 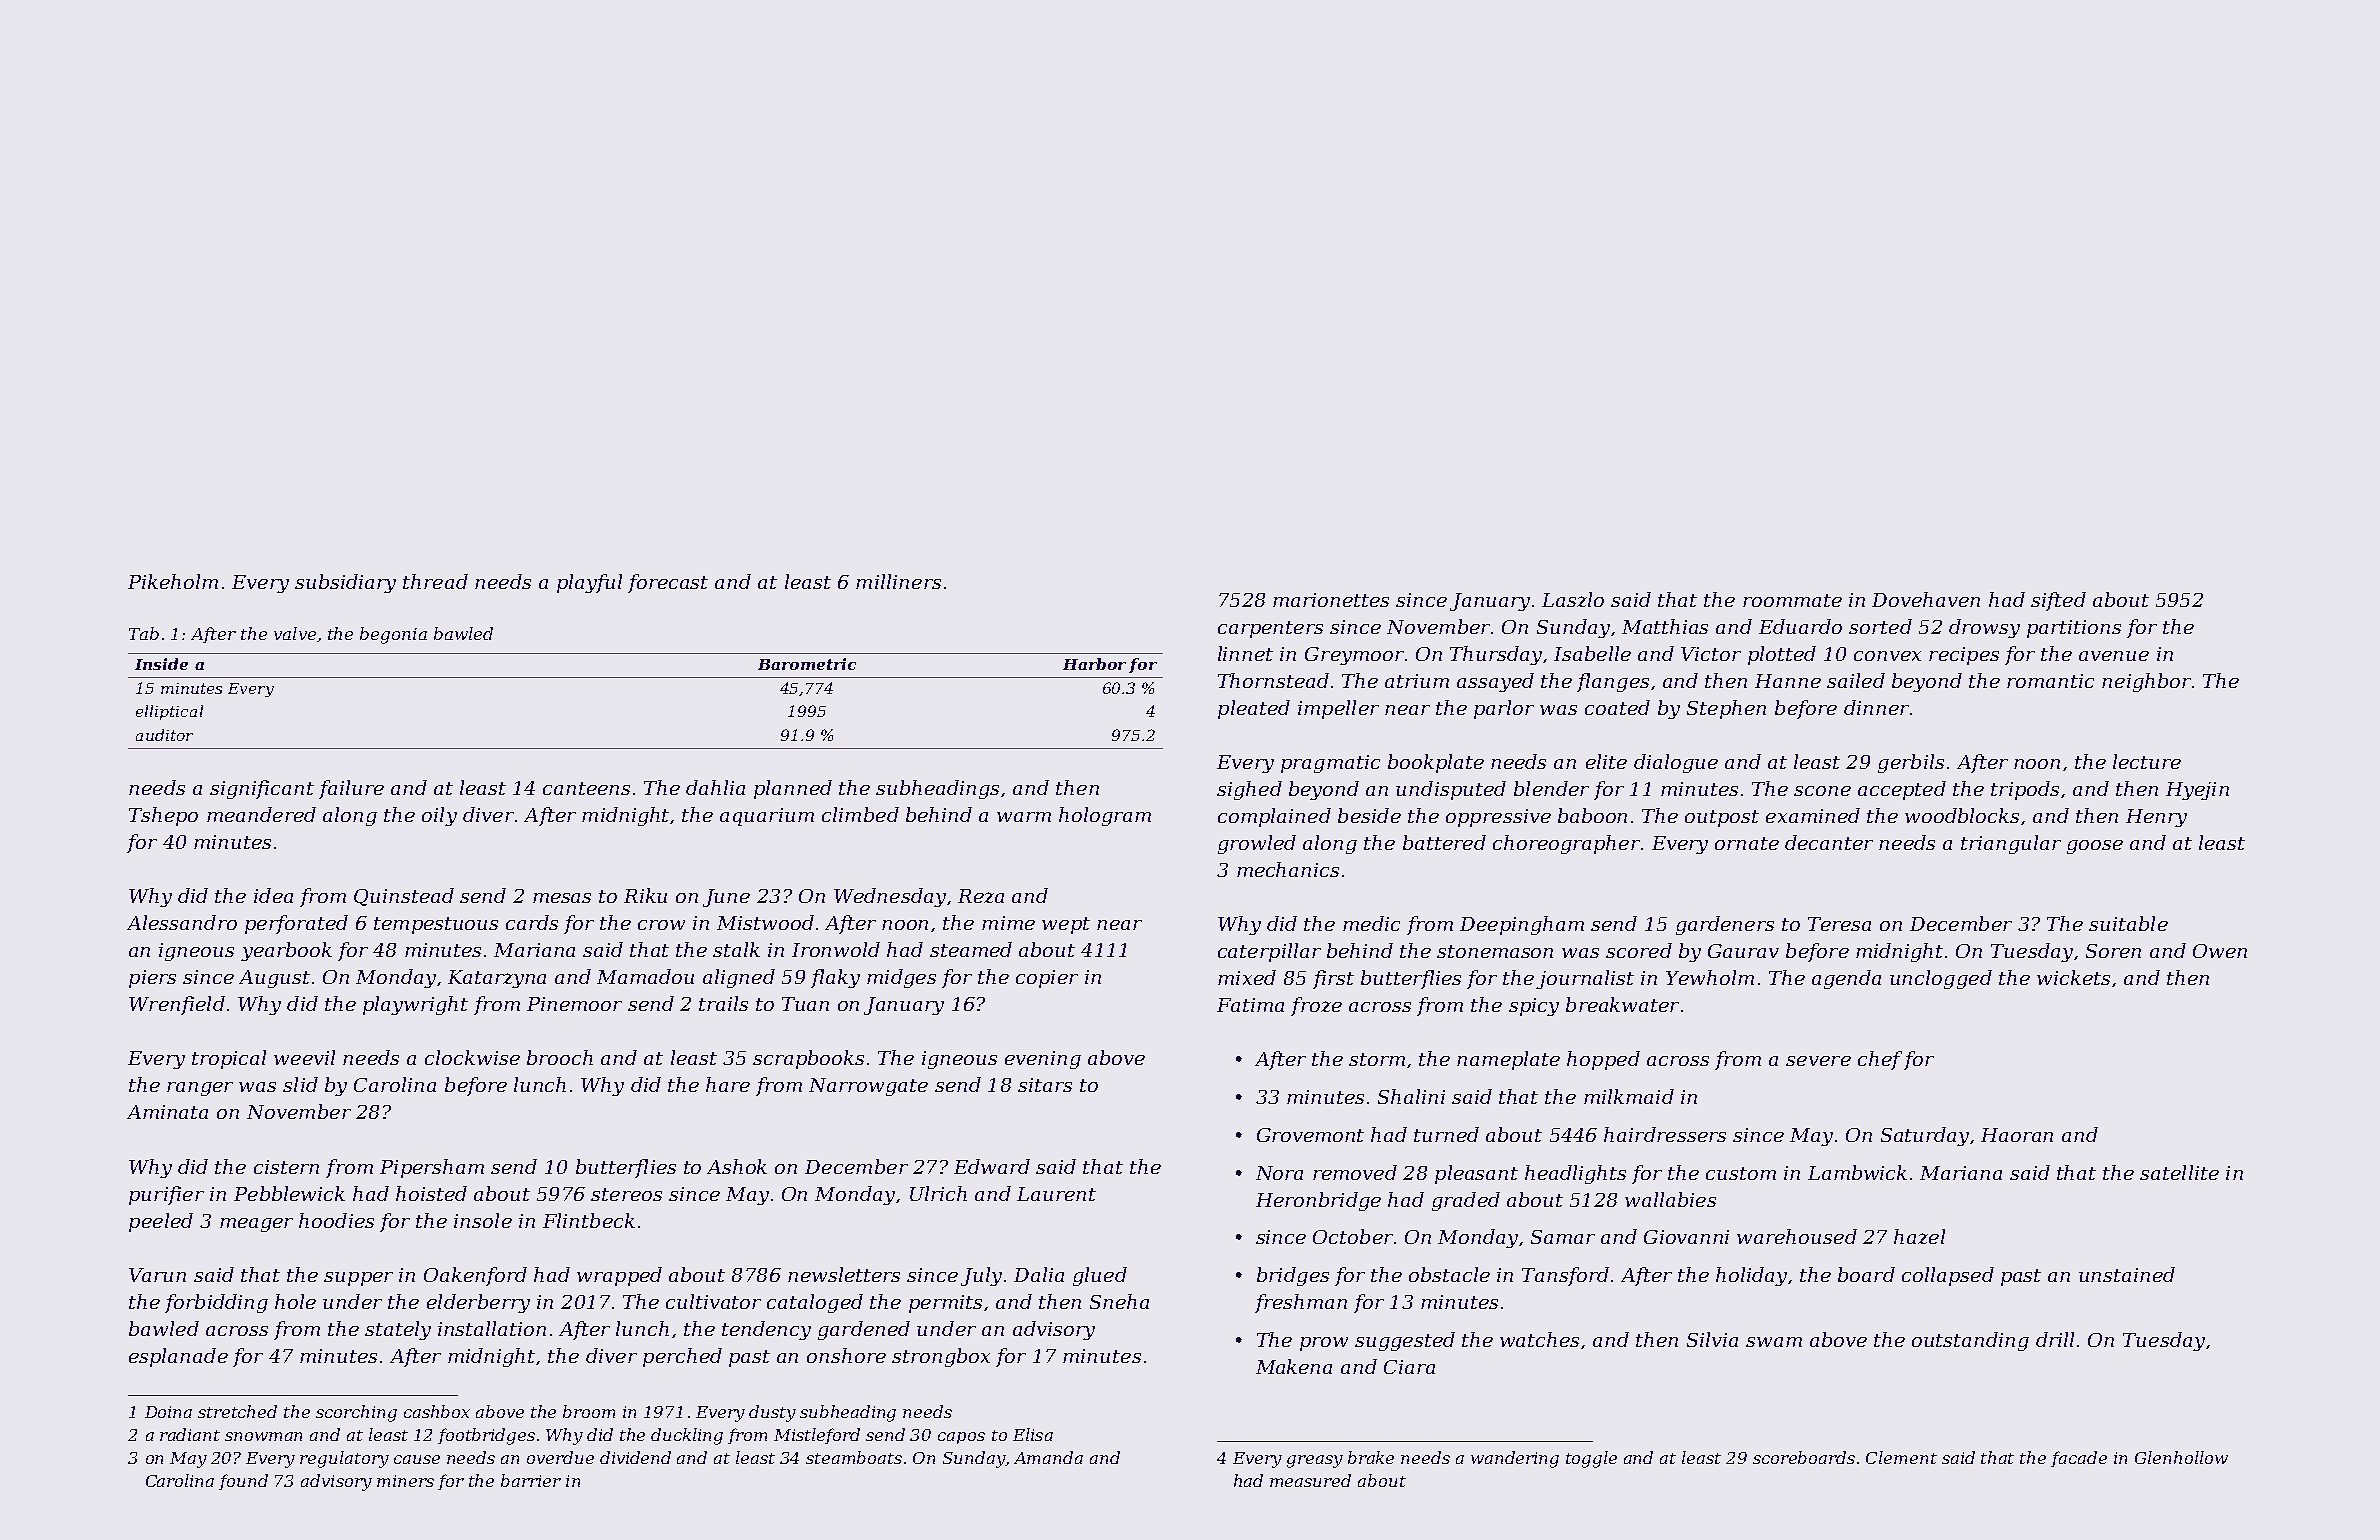 What do you see at coordinates (1573, 599) in the image?
I see `Laszlo` at bounding box center [1573, 599].
